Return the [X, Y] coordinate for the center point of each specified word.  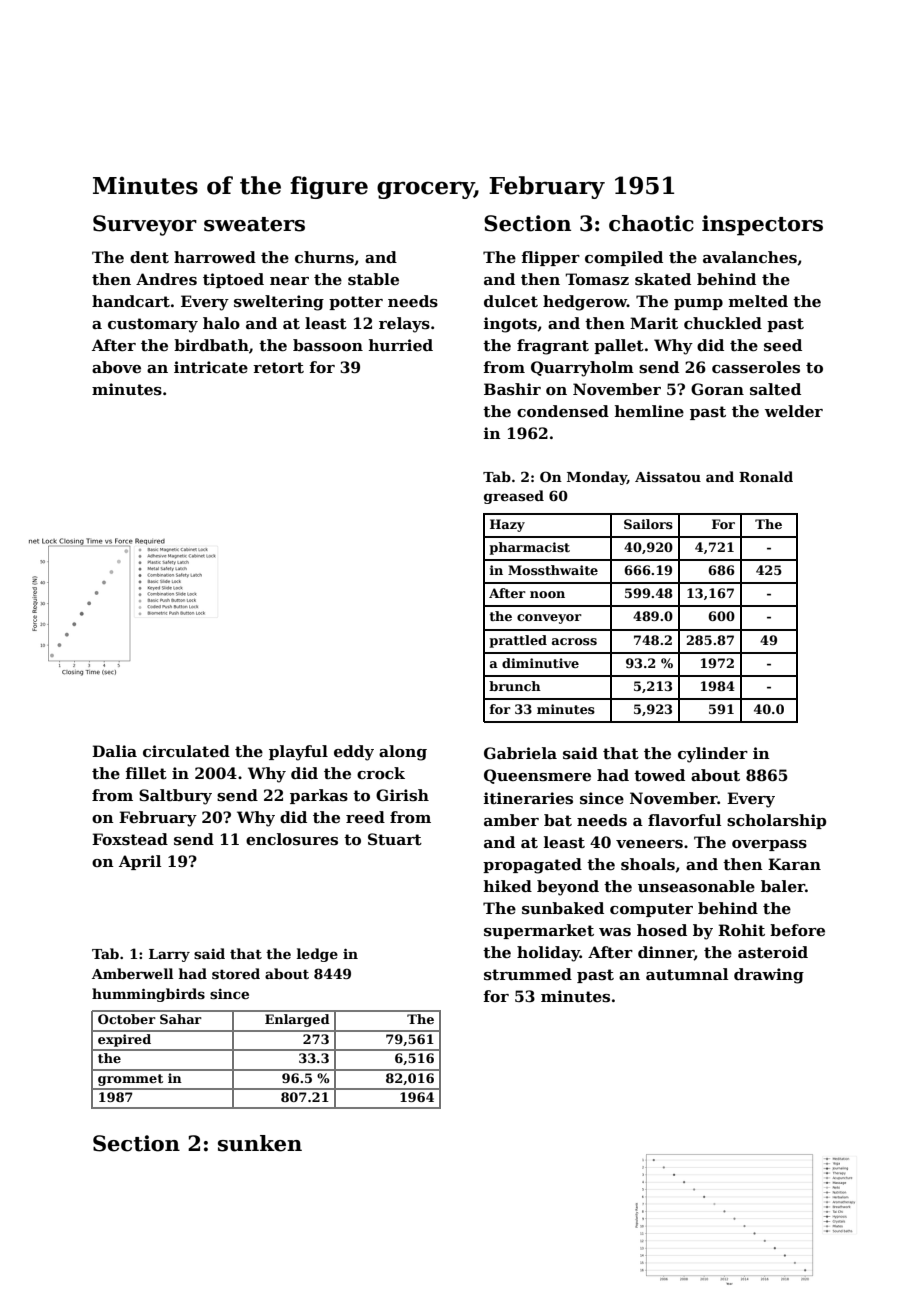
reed [365, 817]
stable [373, 279]
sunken [260, 1143]
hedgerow [585, 303]
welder [794, 411]
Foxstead [130, 839]
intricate [211, 367]
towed [659, 775]
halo [221, 323]
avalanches [750, 257]
